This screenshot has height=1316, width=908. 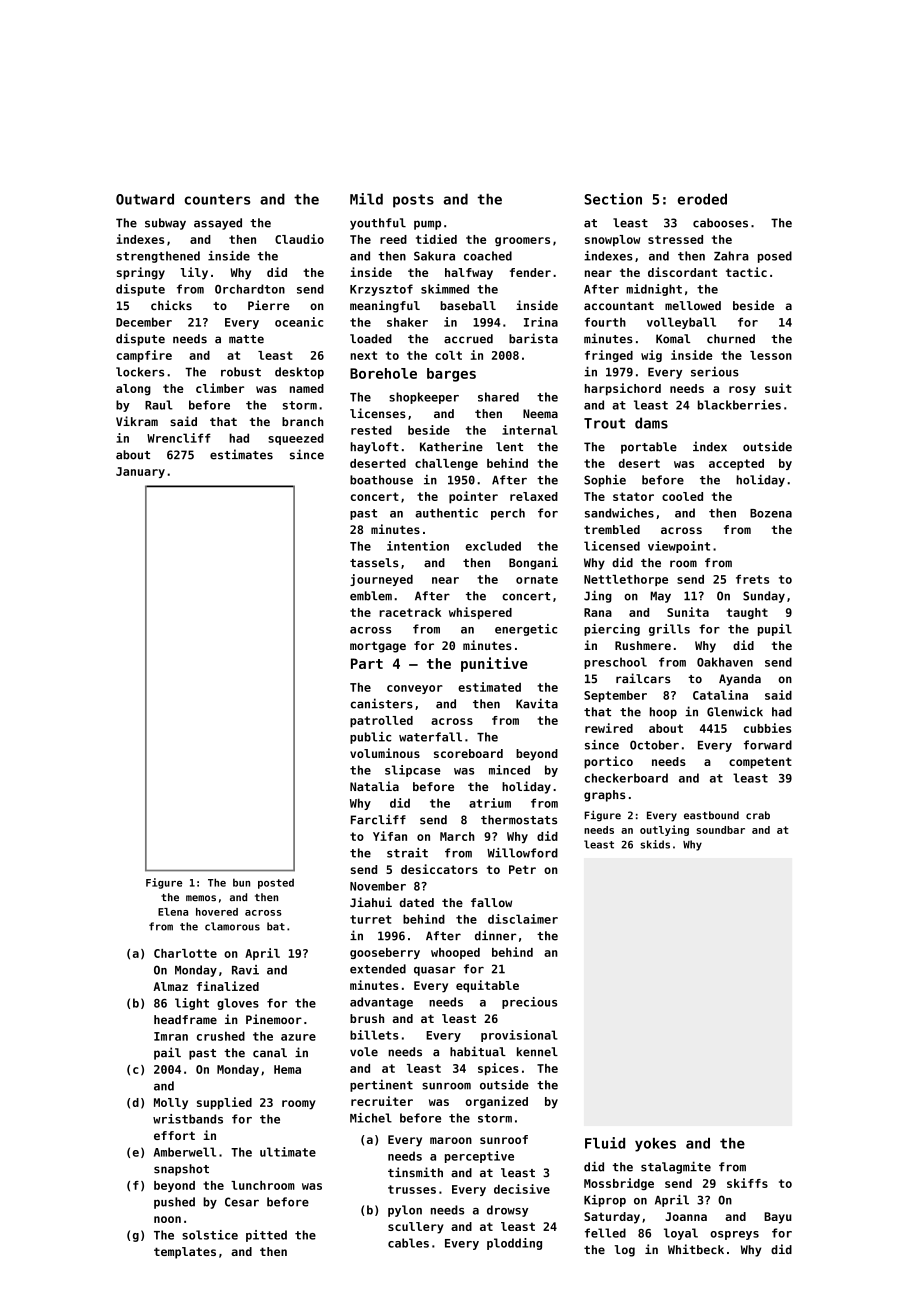 What do you see at coordinates (747, 1183) in the screenshot?
I see `skiffs` at bounding box center [747, 1183].
